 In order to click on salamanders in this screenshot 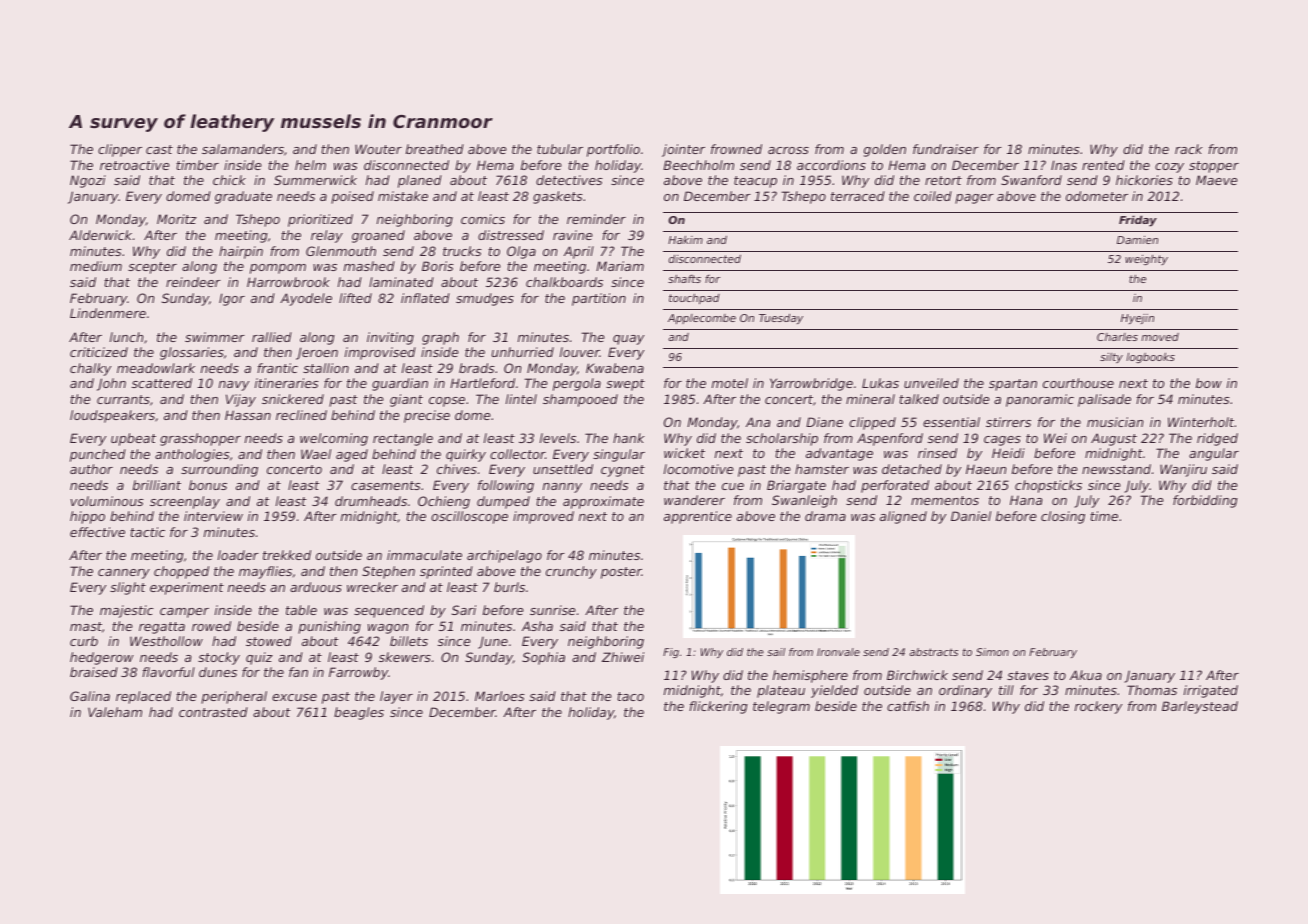, I will do `click(243, 149)`.
